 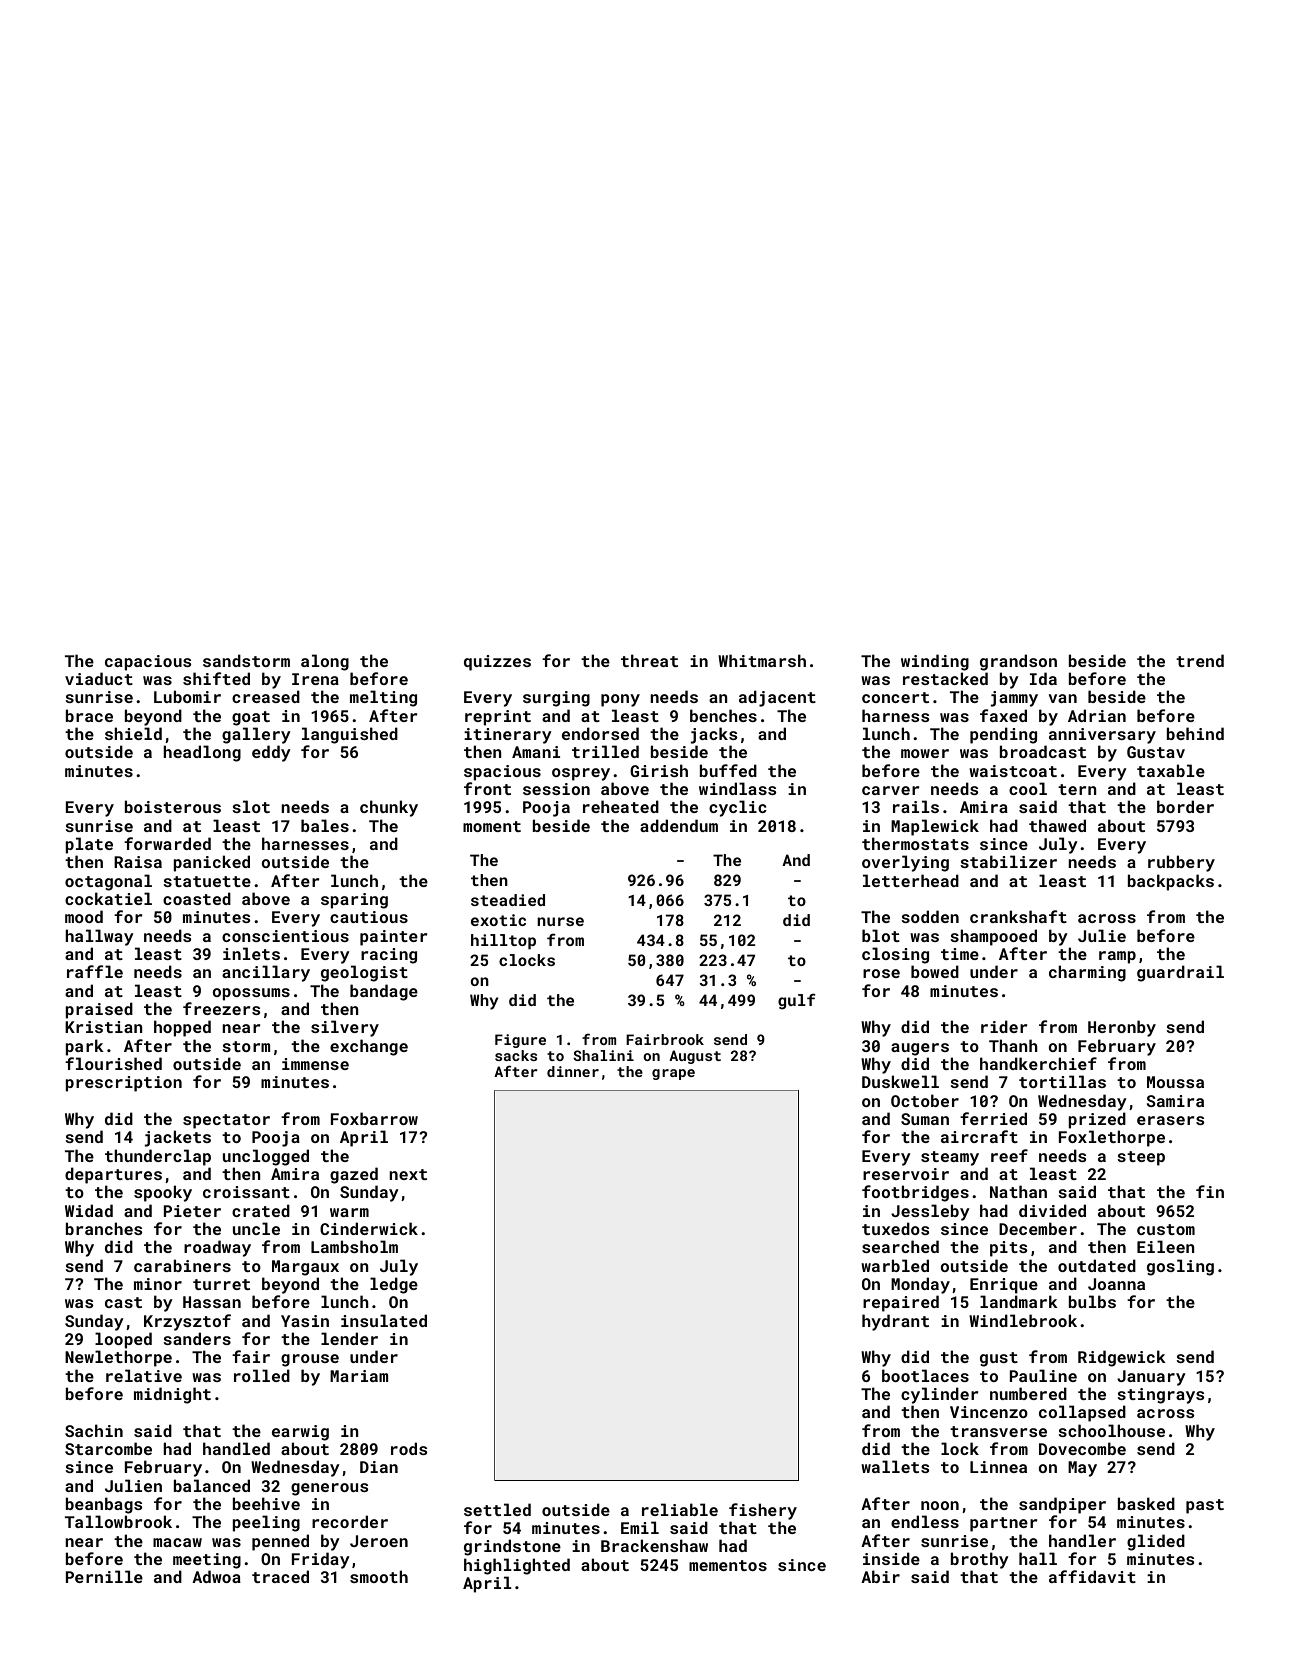 I want to click on highlighted, so click(x=517, y=1566).
